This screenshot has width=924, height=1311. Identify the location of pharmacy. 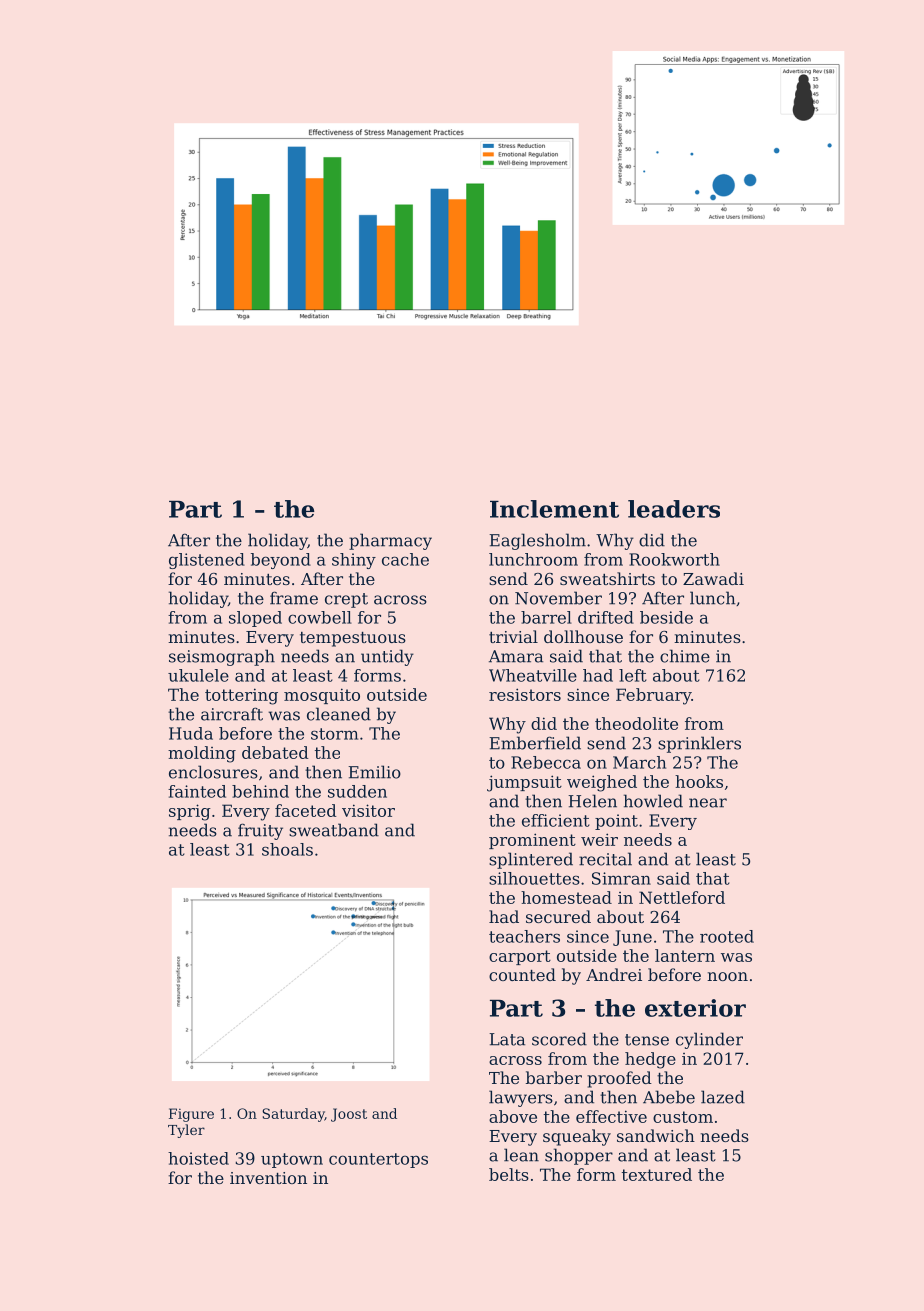
(390, 541).
